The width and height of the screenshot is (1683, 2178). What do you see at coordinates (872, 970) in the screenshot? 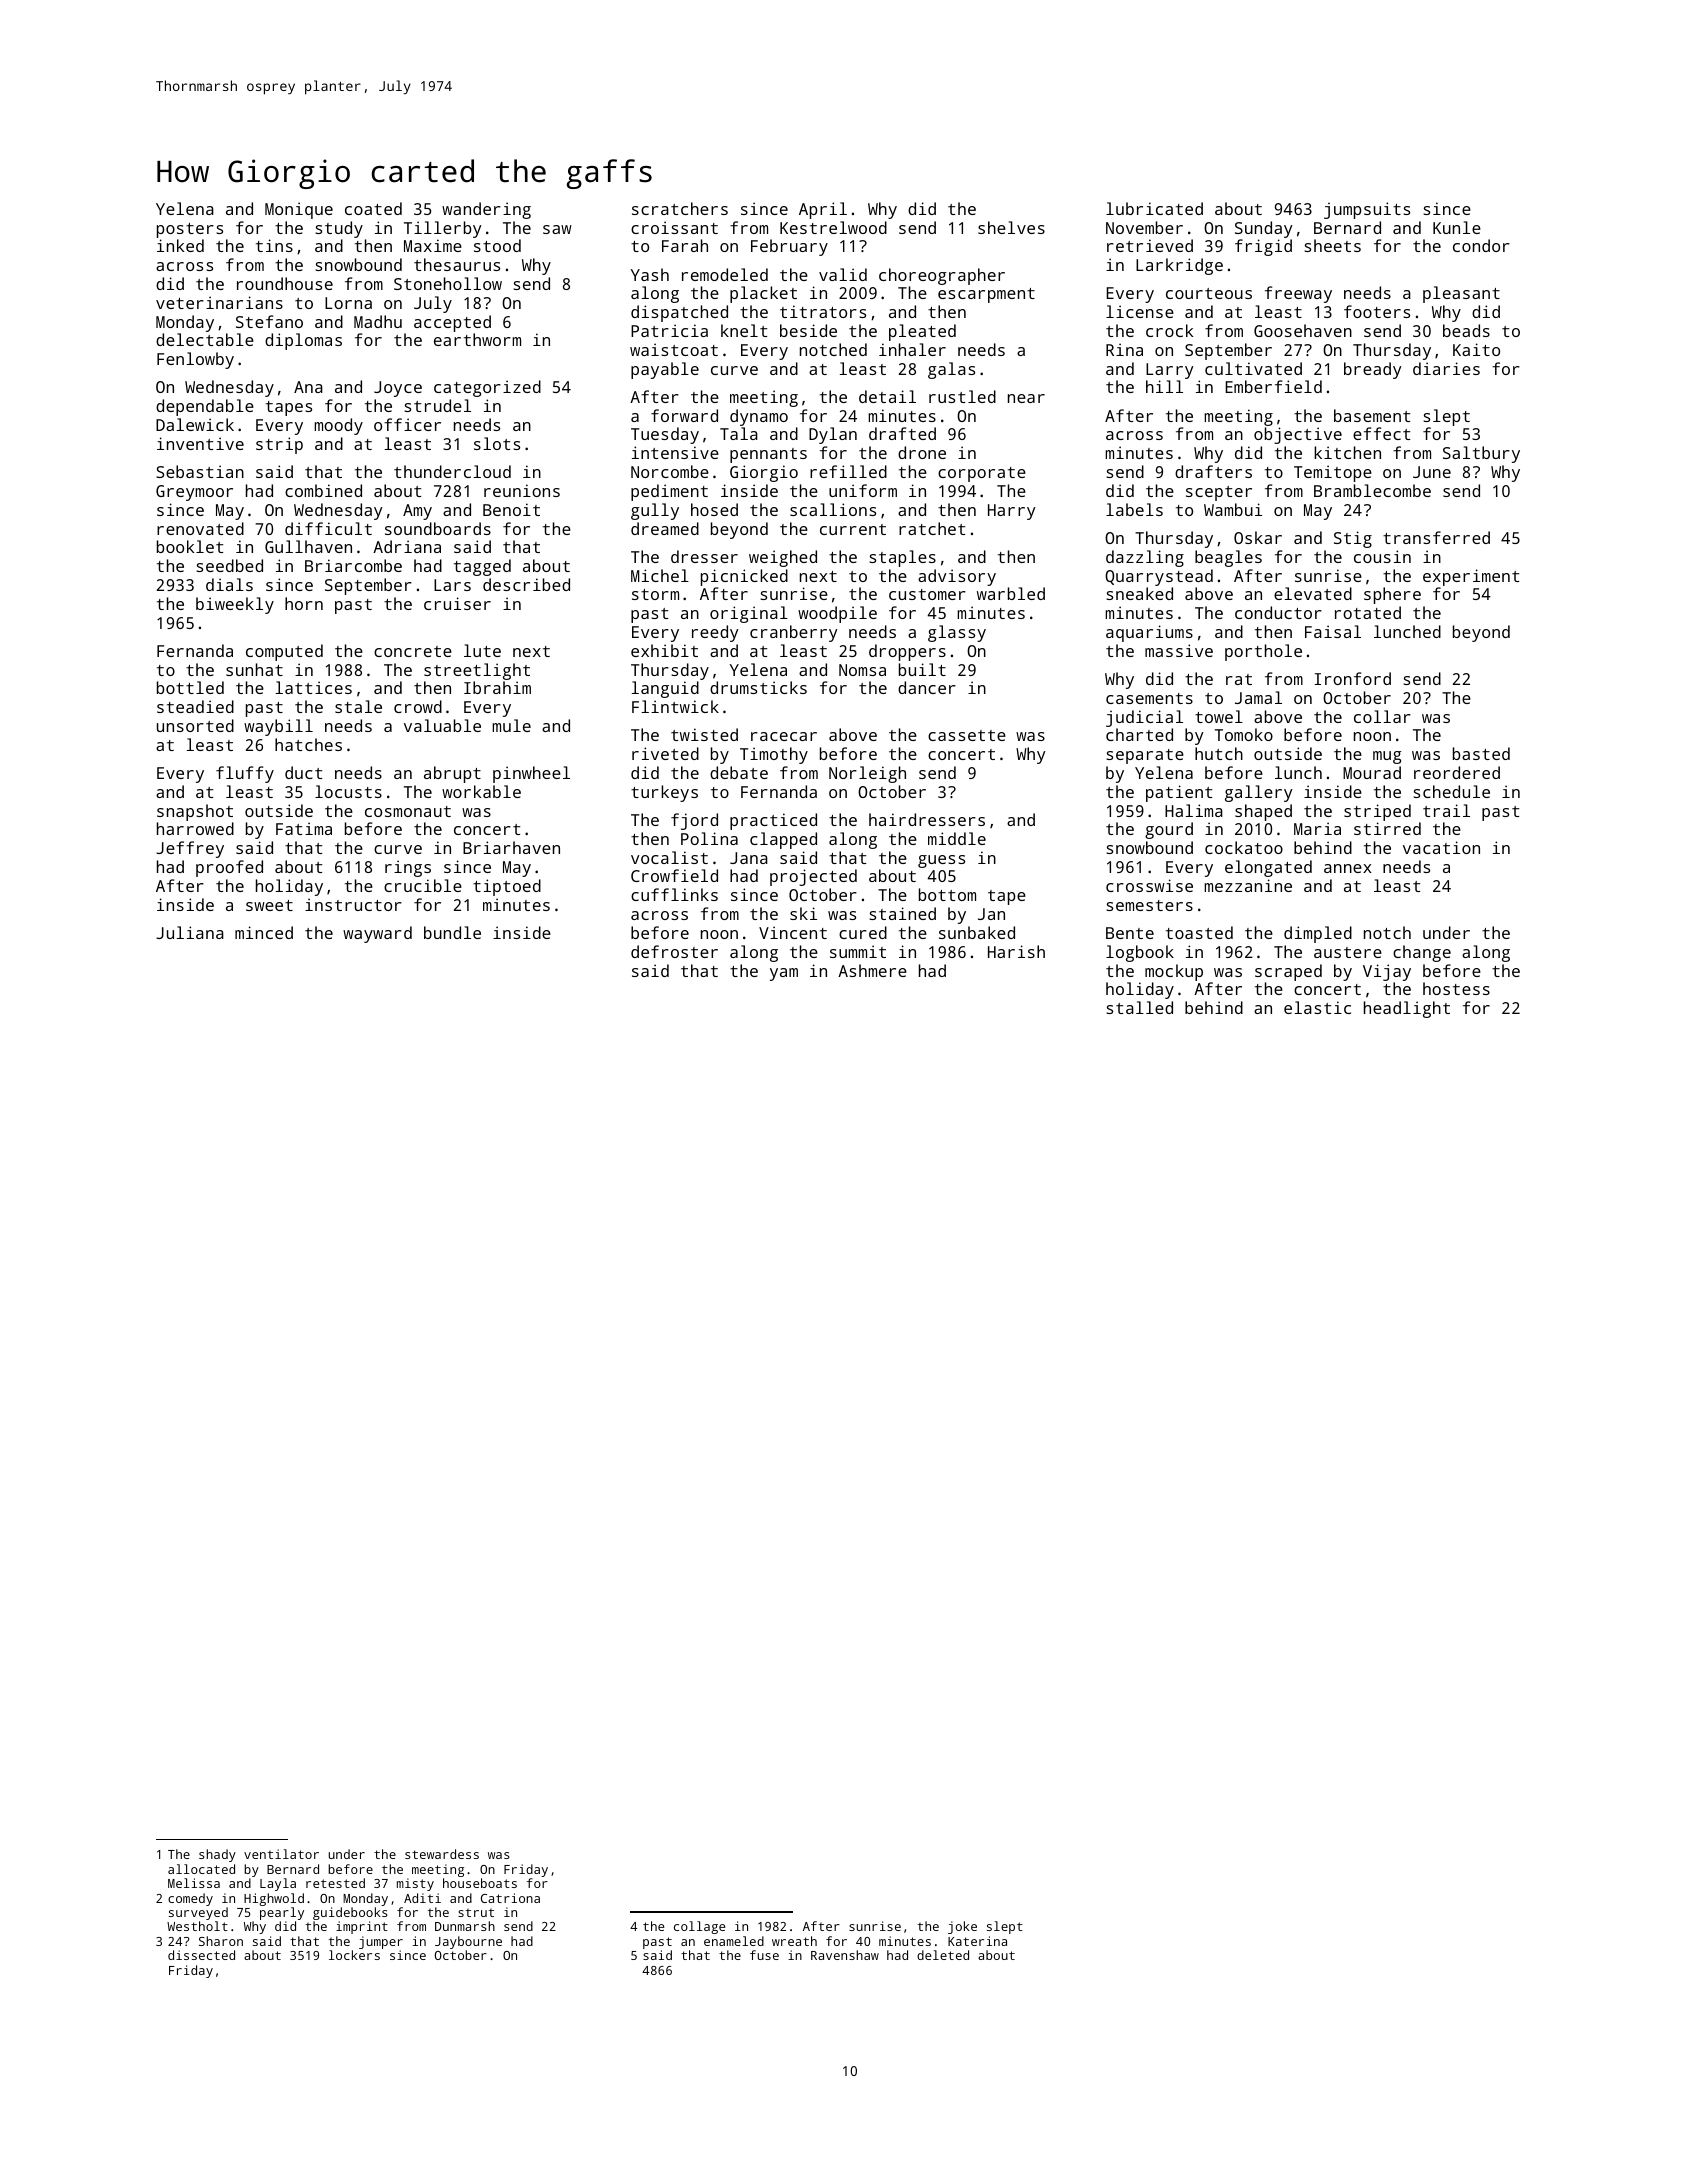
I see `Ashmere` at bounding box center [872, 970].
